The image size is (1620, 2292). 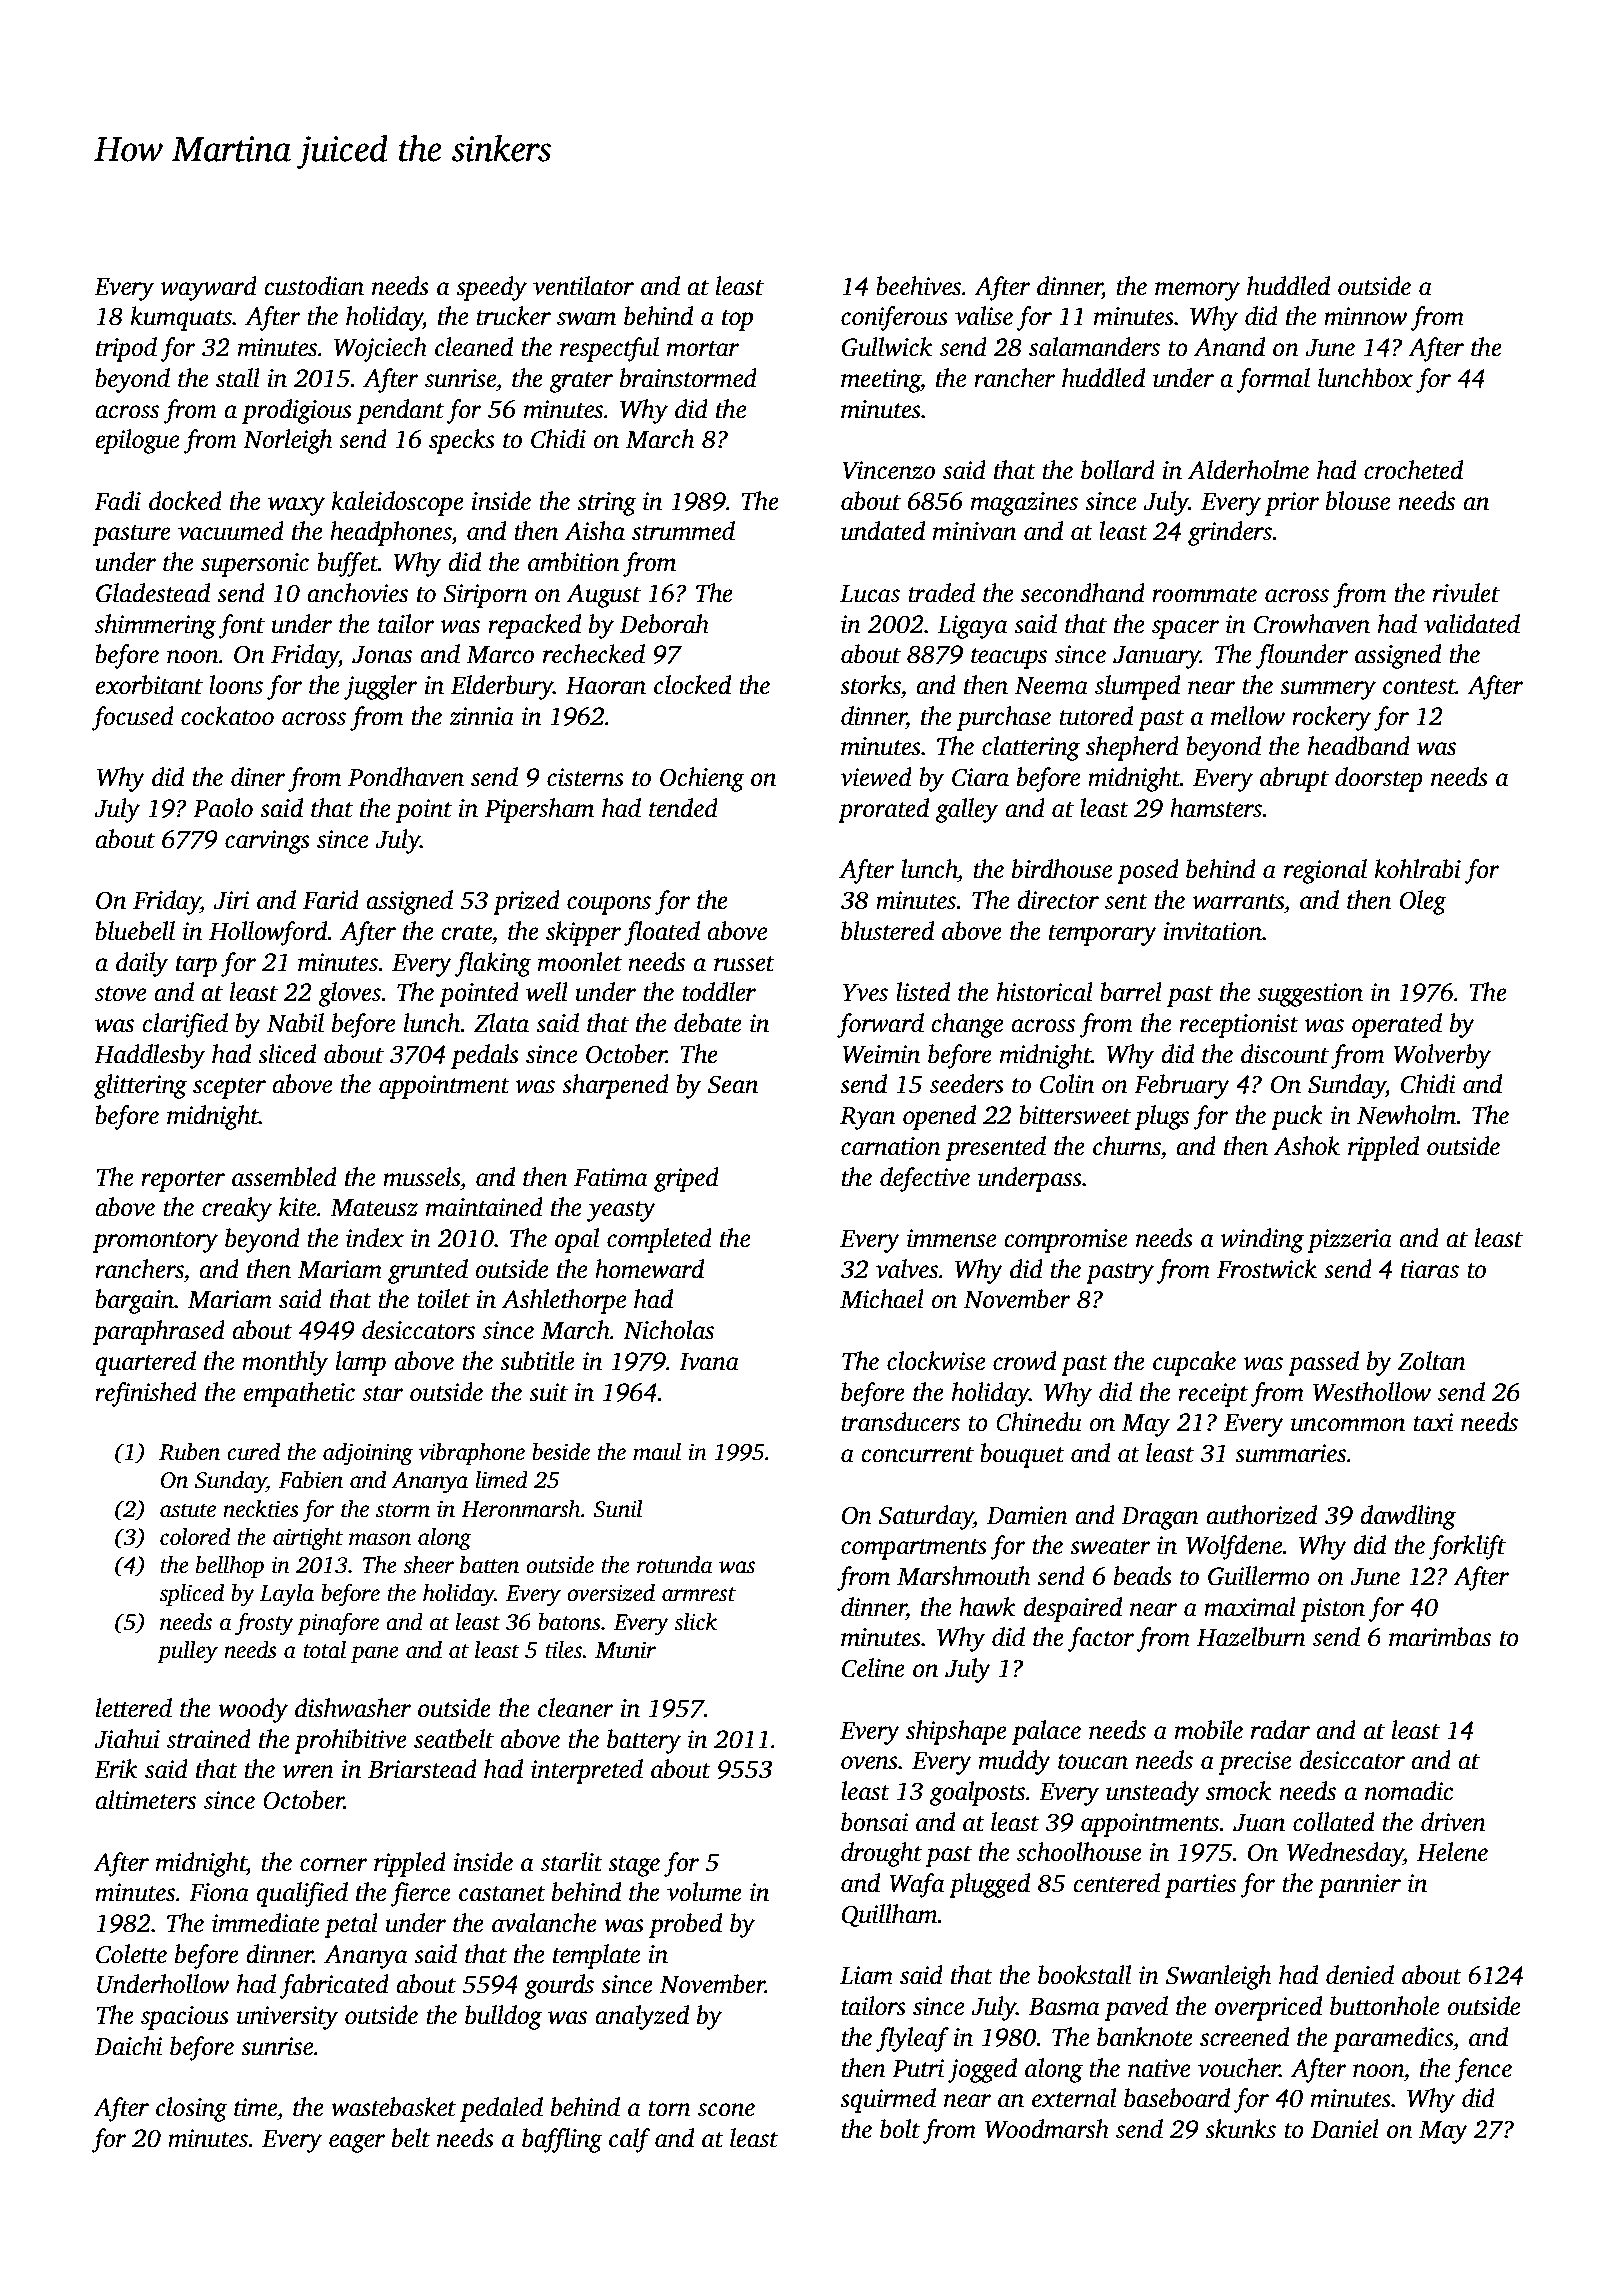 What do you see at coordinates (733, 1084) in the page?
I see `Sean` at bounding box center [733, 1084].
